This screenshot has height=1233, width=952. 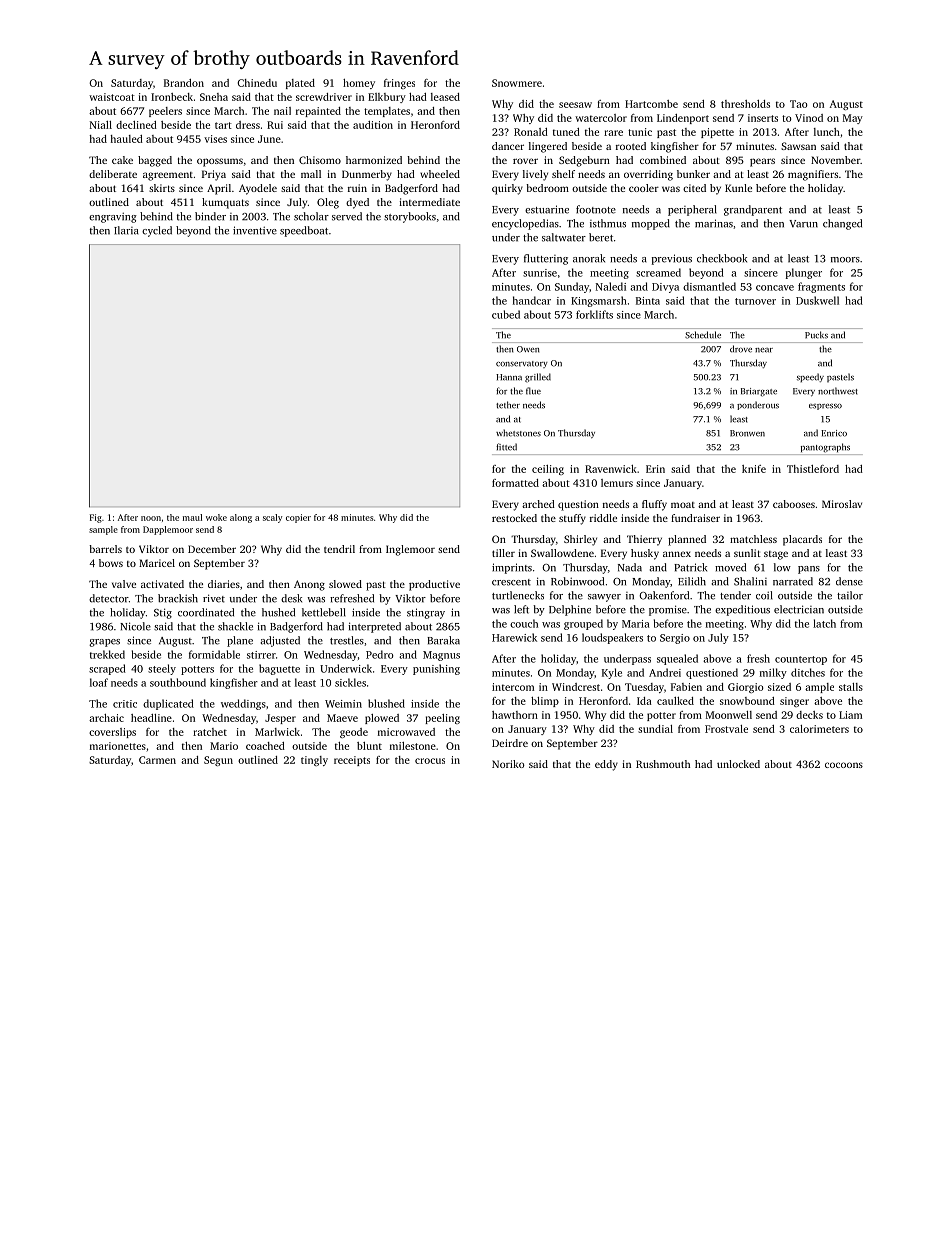 What do you see at coordinates (352, 761) in the screenshot?
I see `receipts` at bounding box center [352, 761].
